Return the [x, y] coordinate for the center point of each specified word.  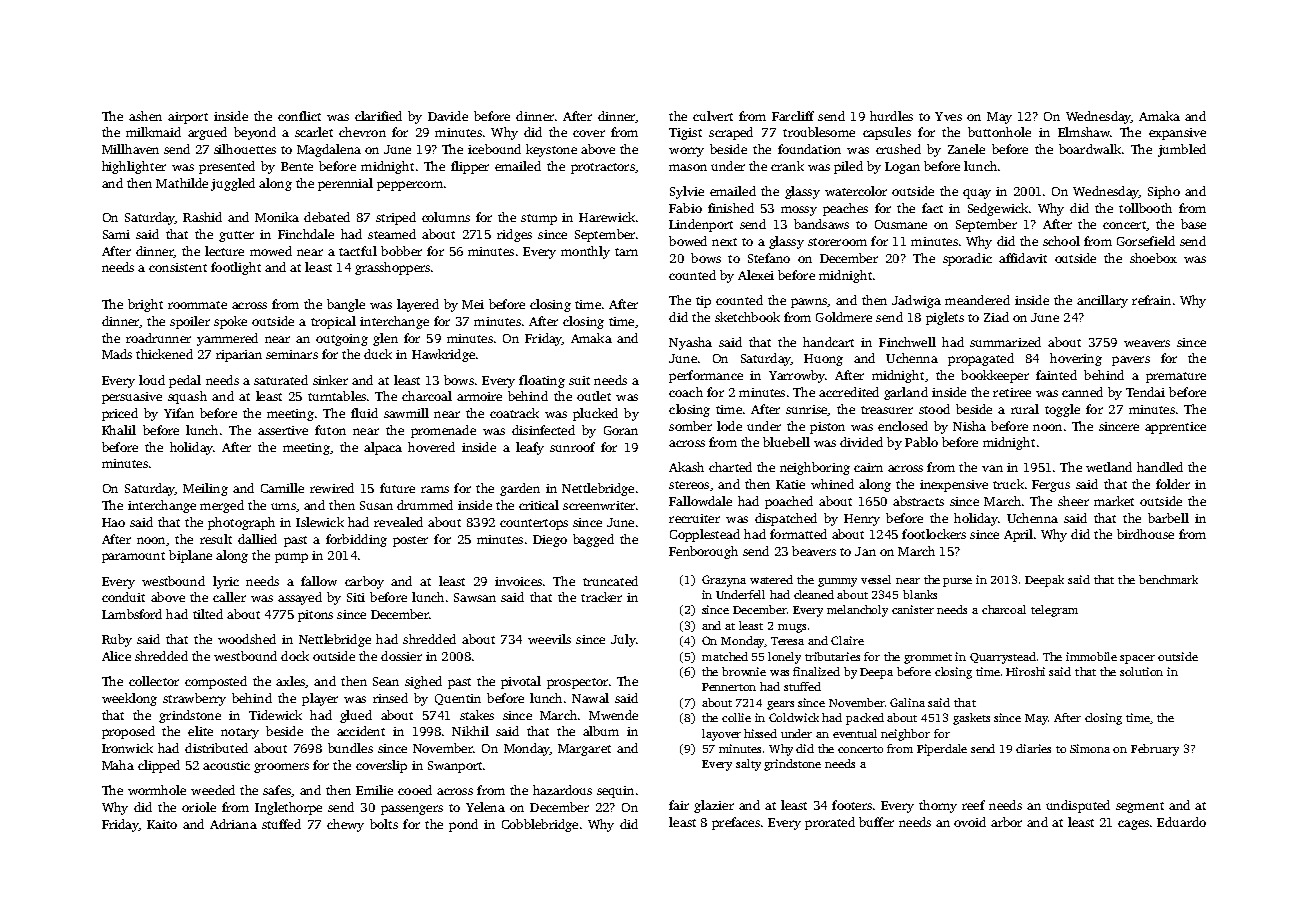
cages [1133, 825]
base [1193, 224]
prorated [830, 823]
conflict [299, 116]
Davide [448, 116]
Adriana [233, 824]
